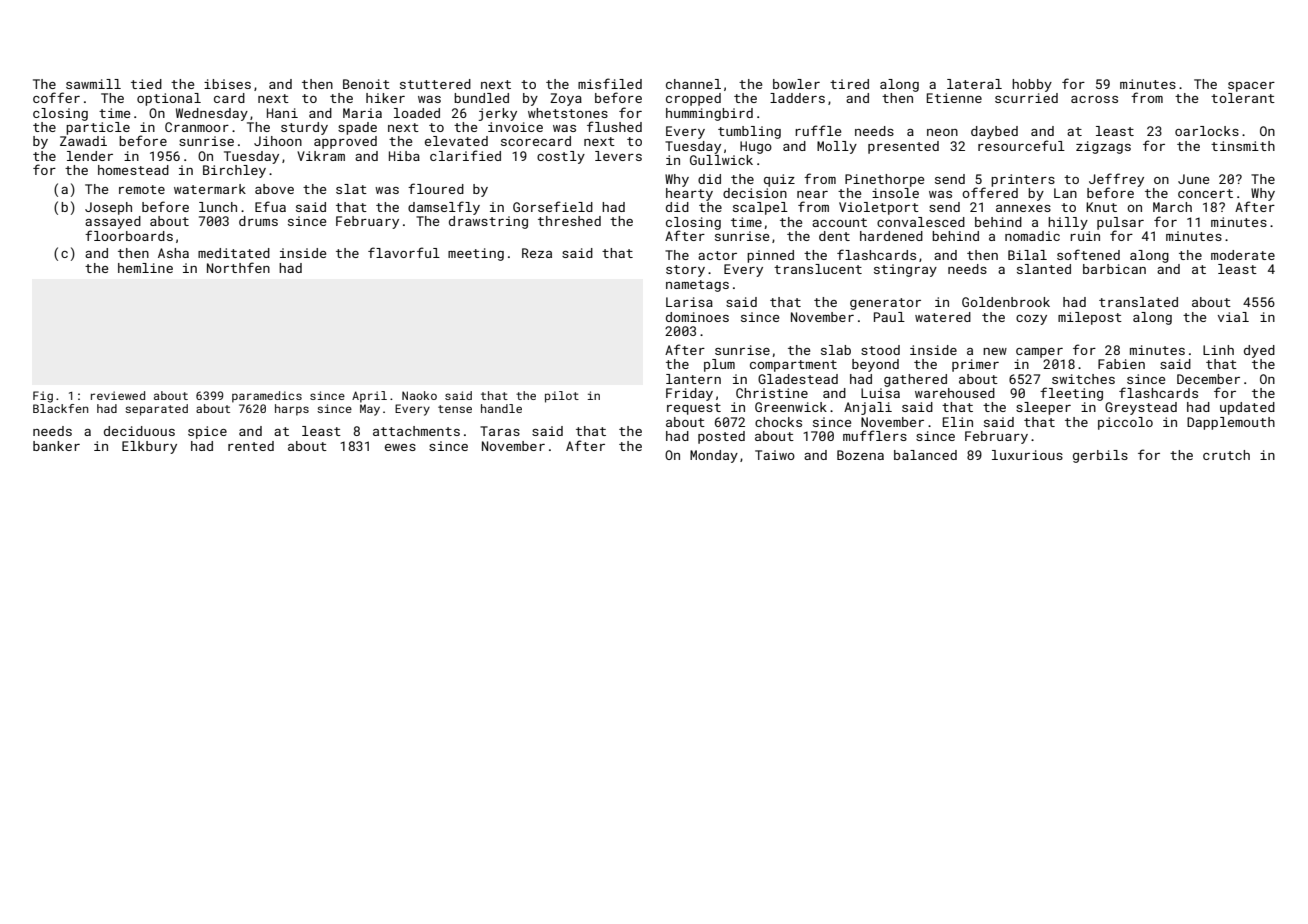 This image has height=924, width=1308. What do you see at coordinates (1039, 353) in the image?
I see `camper` at bounding box center [1039, 353].
